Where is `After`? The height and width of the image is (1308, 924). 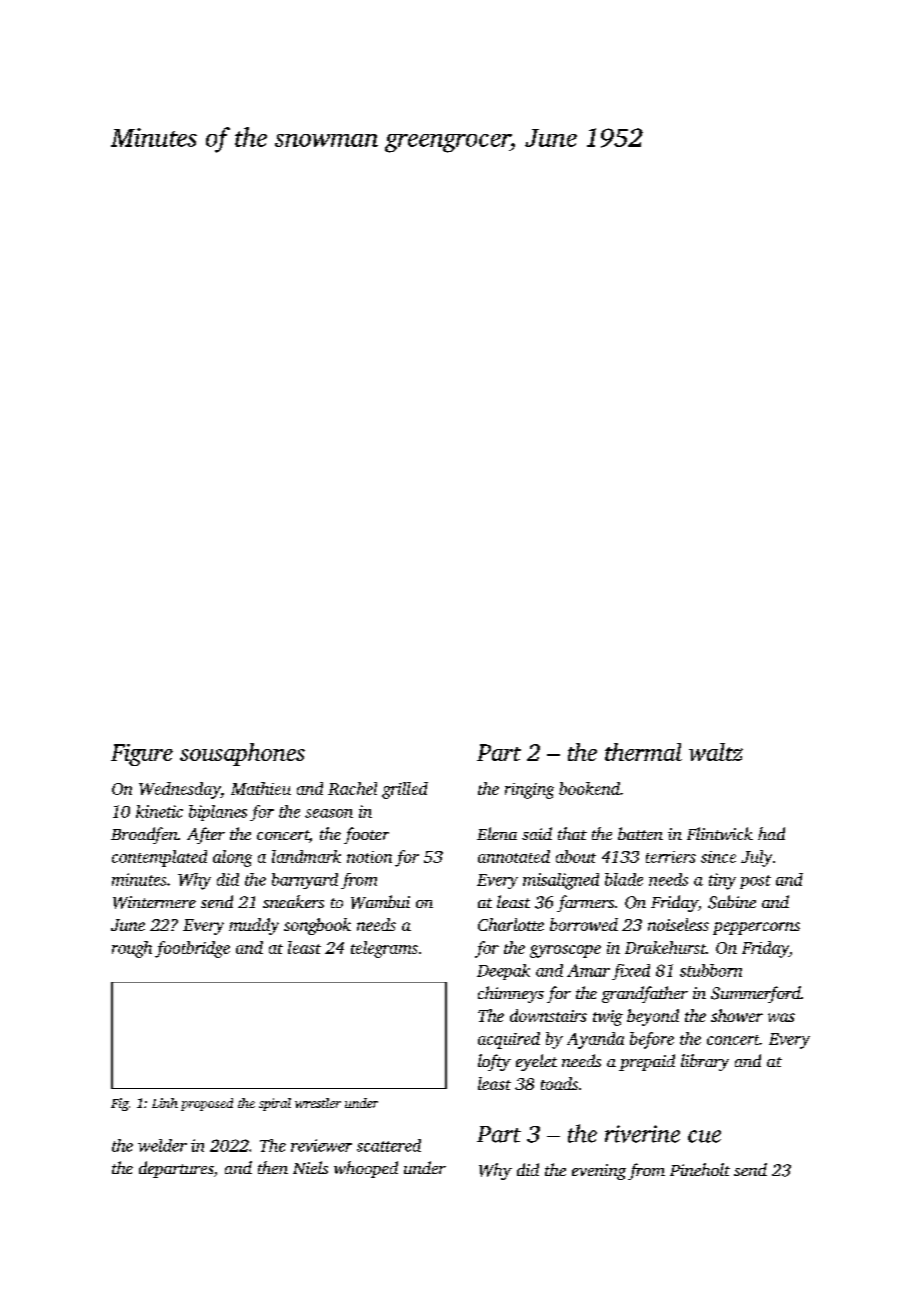
After is located at coordinates (206, 835).
